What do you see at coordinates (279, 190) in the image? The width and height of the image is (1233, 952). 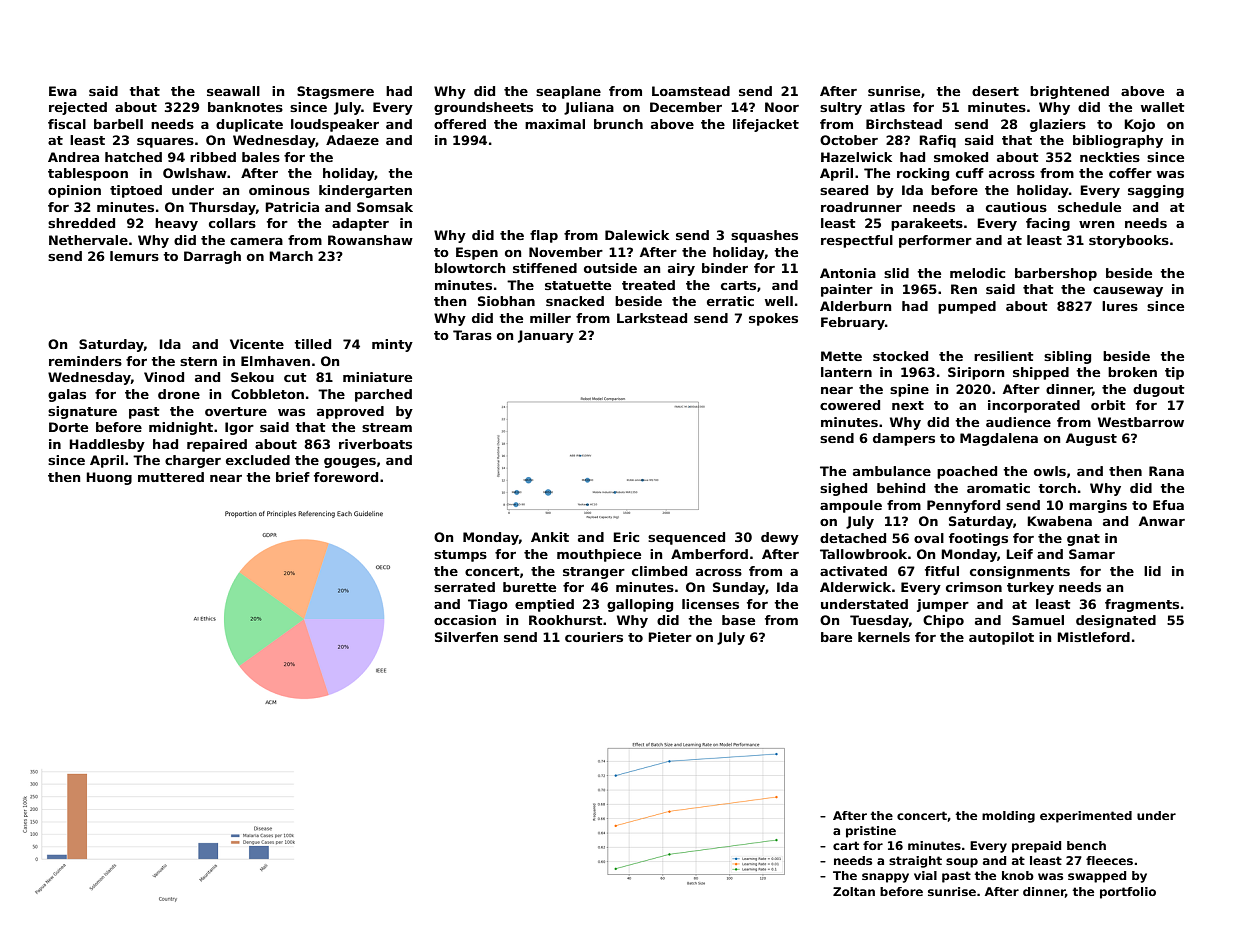 I see `ominous` at bounding box center [279, 190].
